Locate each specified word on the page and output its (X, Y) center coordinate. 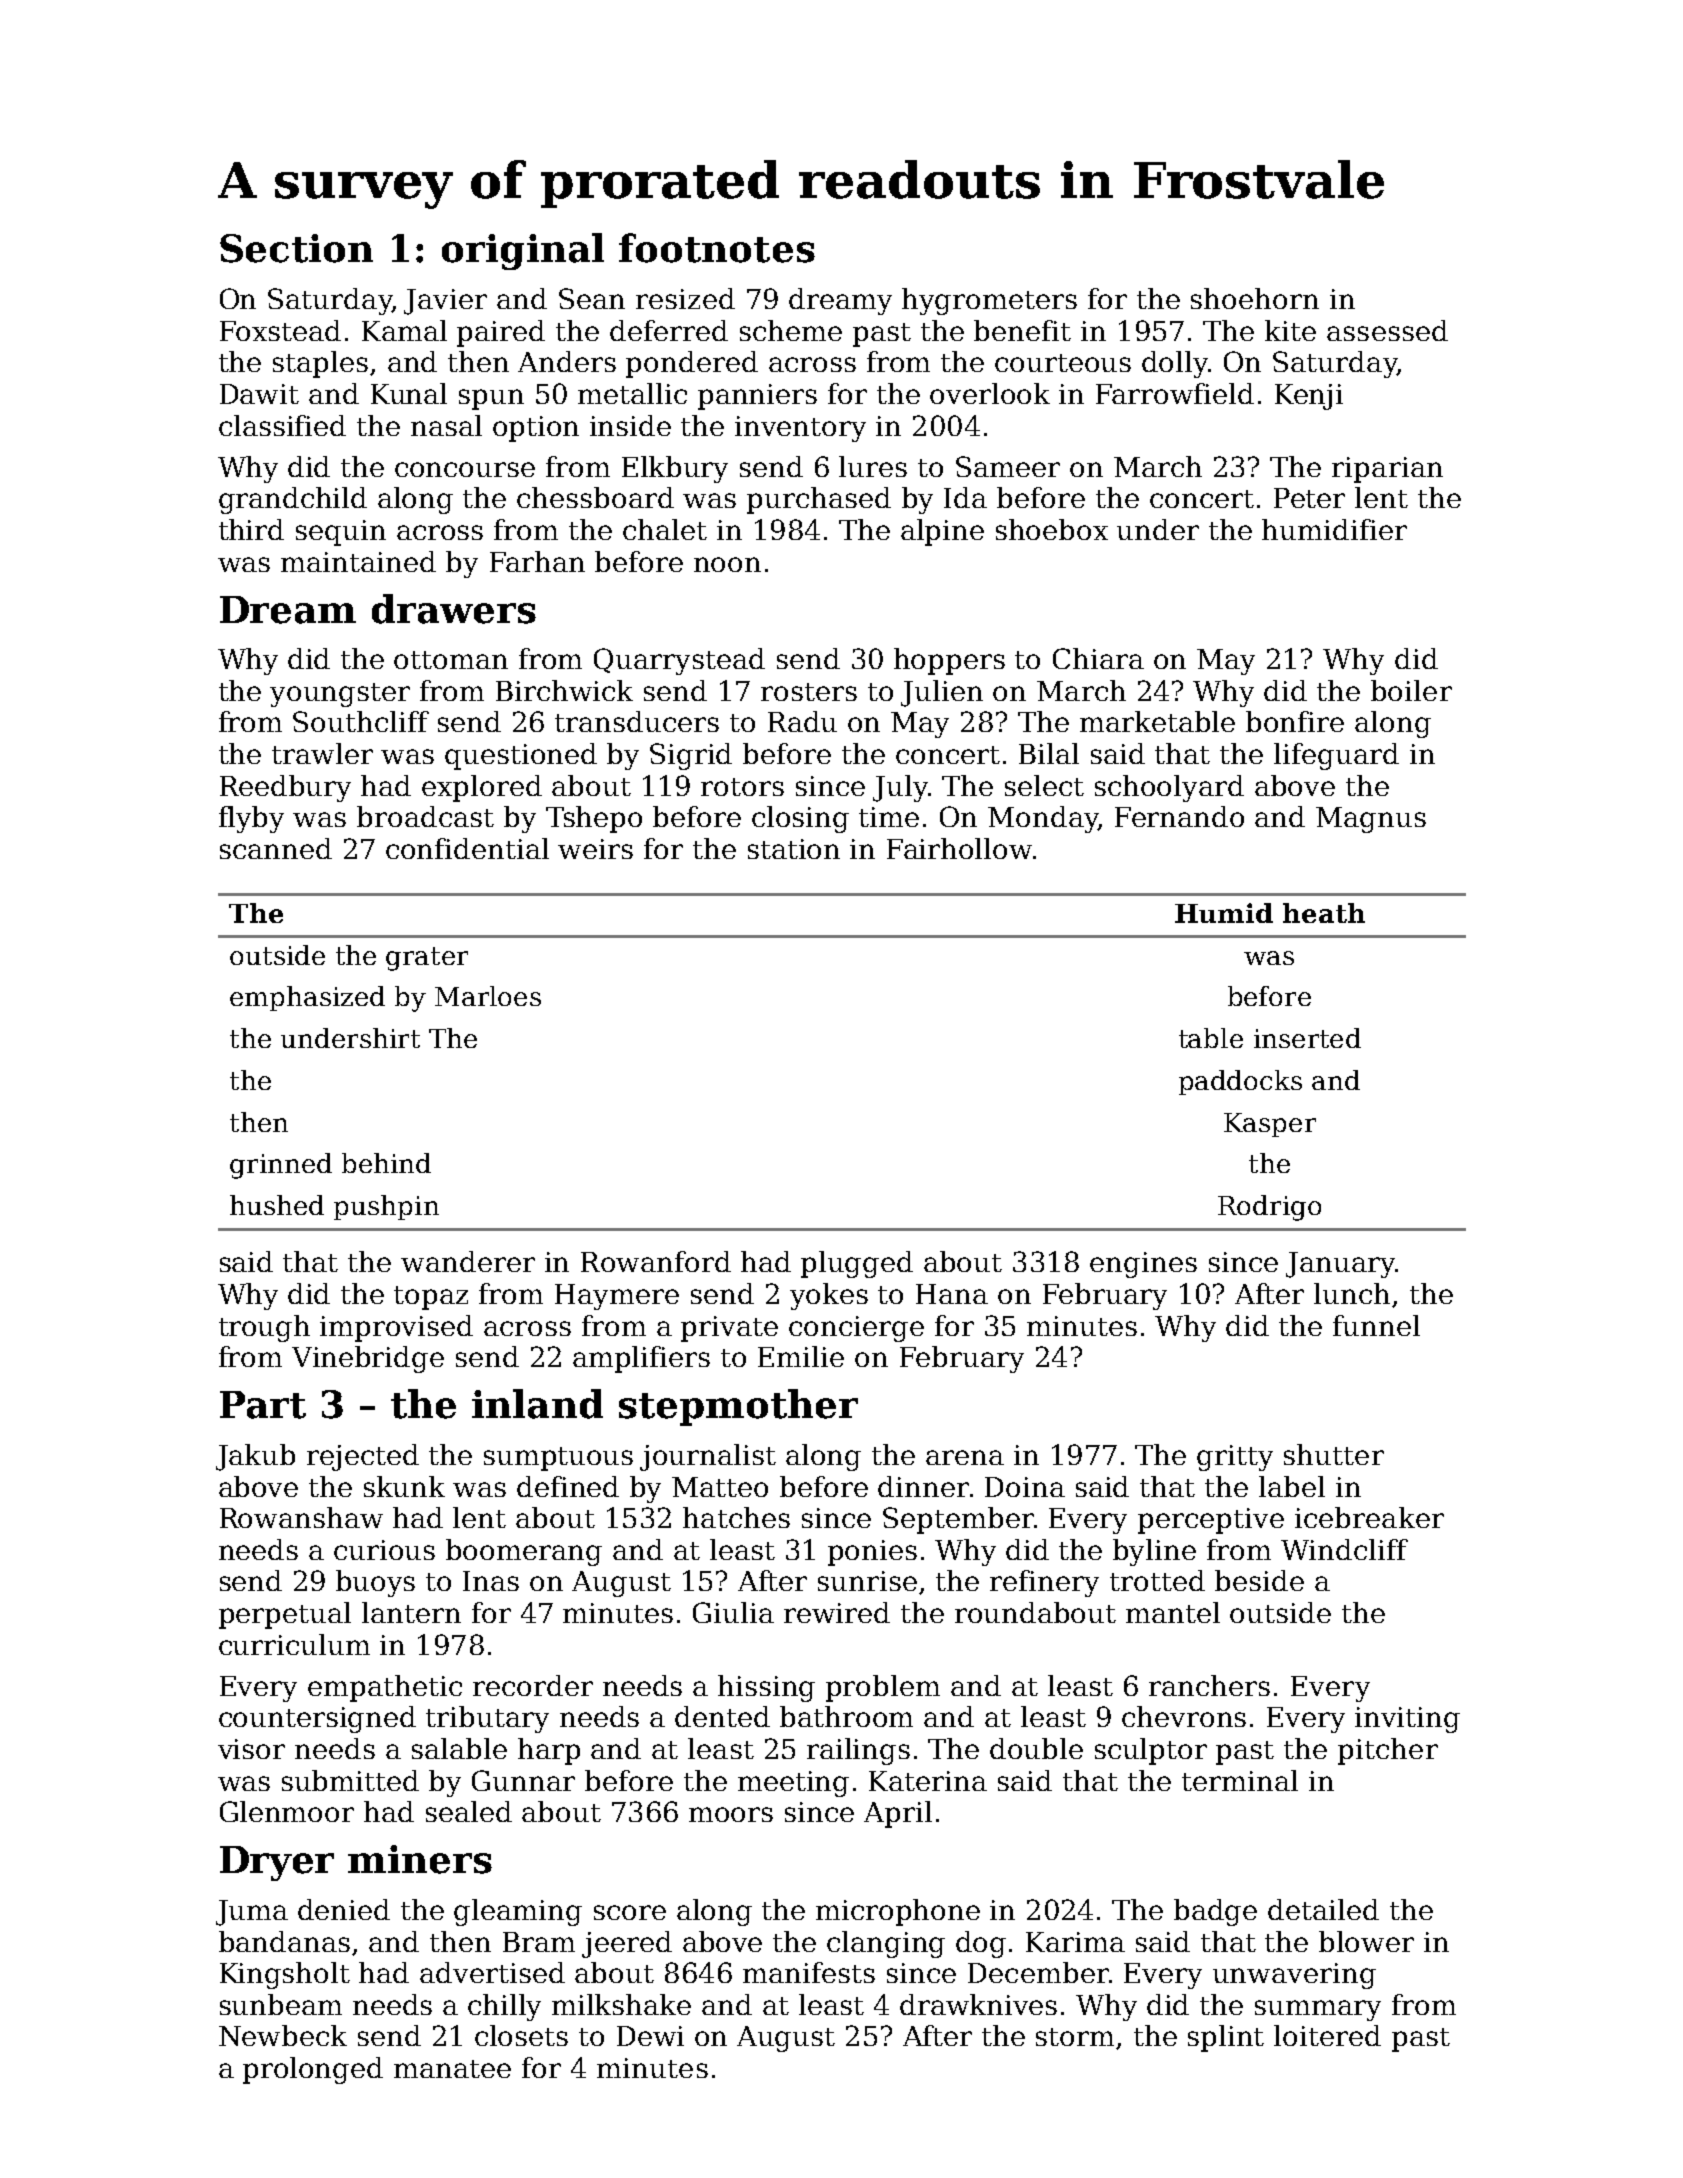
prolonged (313, 2070)
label (1292, 1486)
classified (282, 425)
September (958, 1520)
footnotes (717, 248)
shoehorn (1255, 298)
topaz (431, 1298)
